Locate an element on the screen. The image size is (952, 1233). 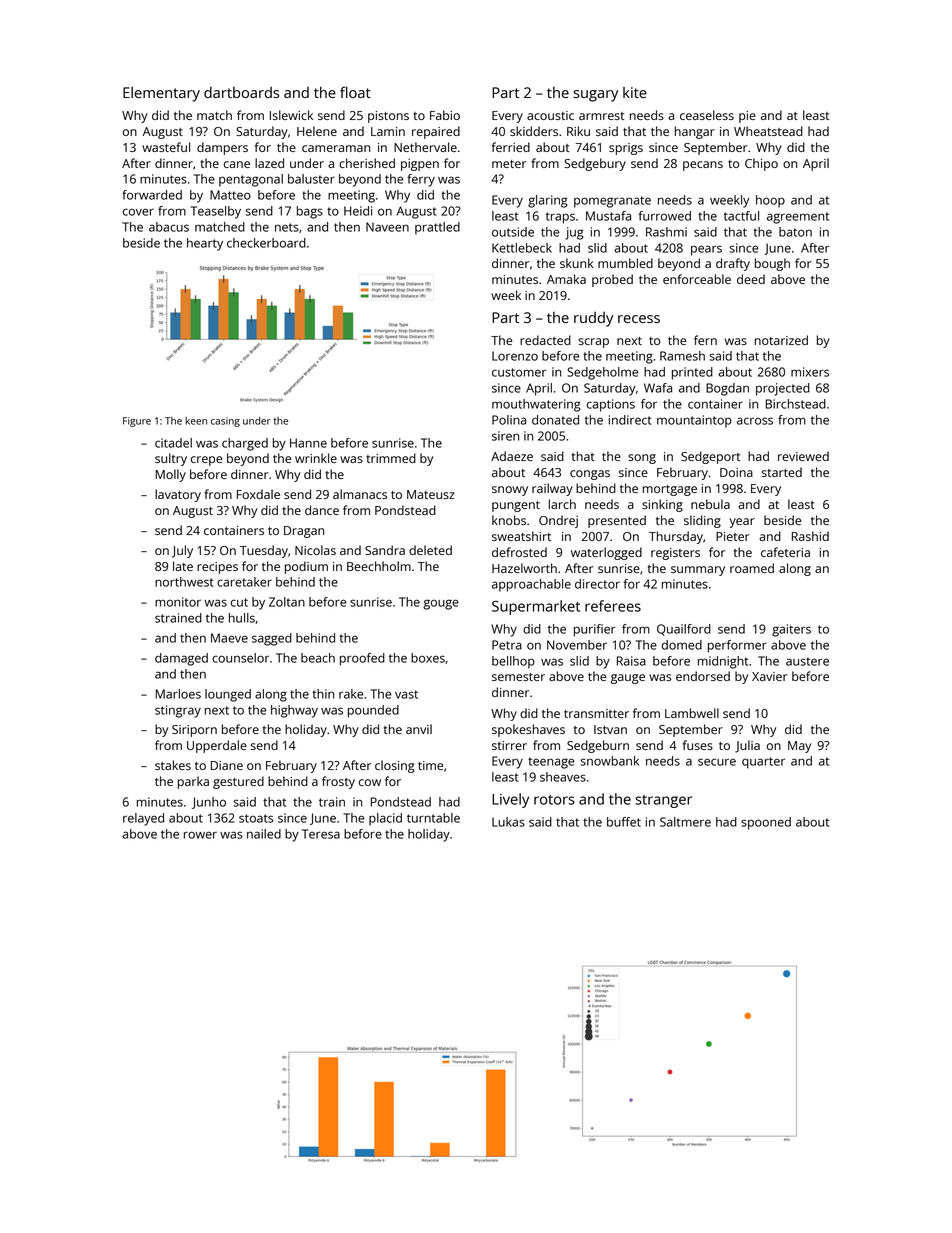
ceaseless is located at coordinates (707, 115).
